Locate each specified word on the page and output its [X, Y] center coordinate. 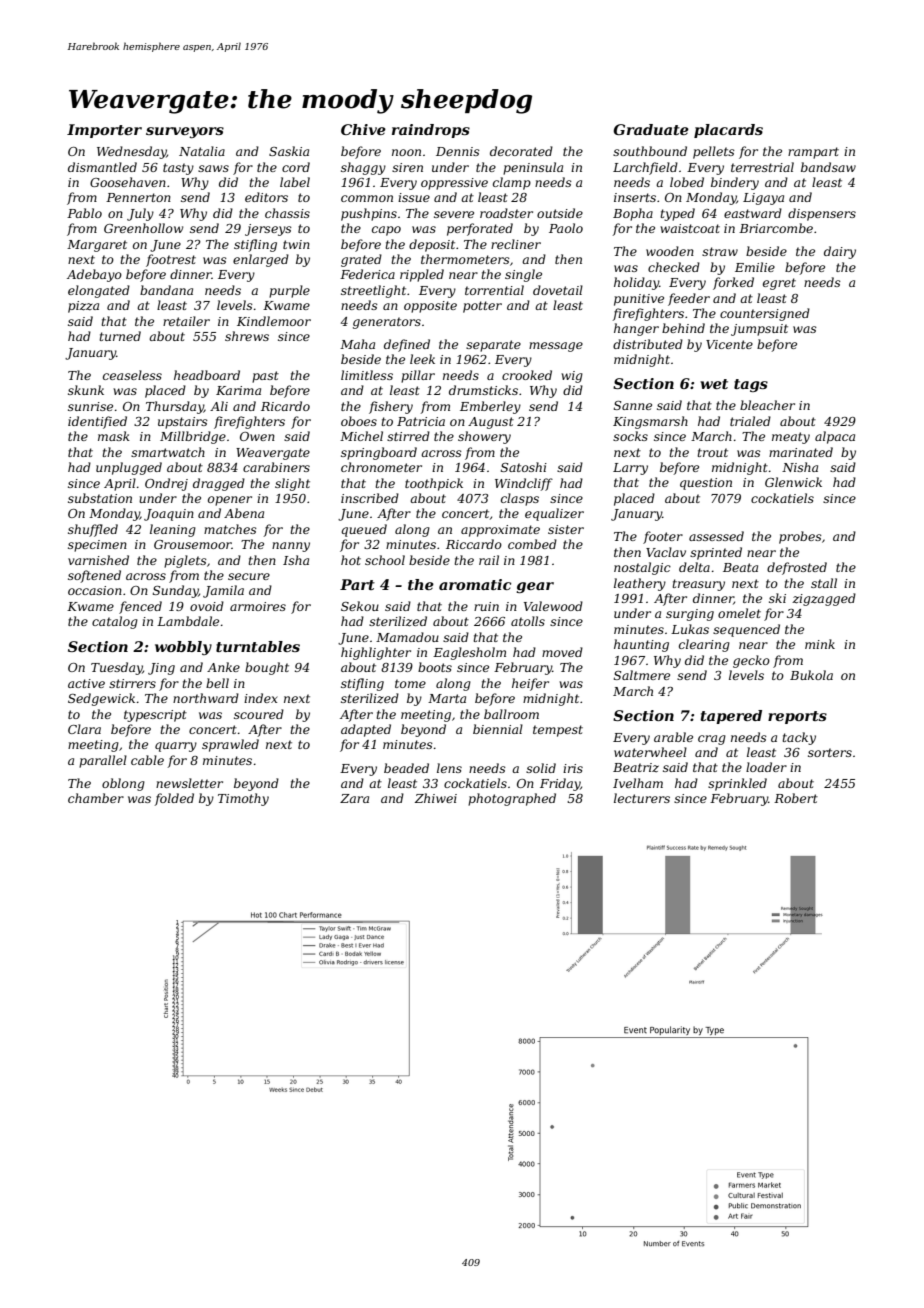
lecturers [642, 798]
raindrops [431, 131]
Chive [363, 129]
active [86, 683]
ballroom [511, 714]
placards [728, 131]
